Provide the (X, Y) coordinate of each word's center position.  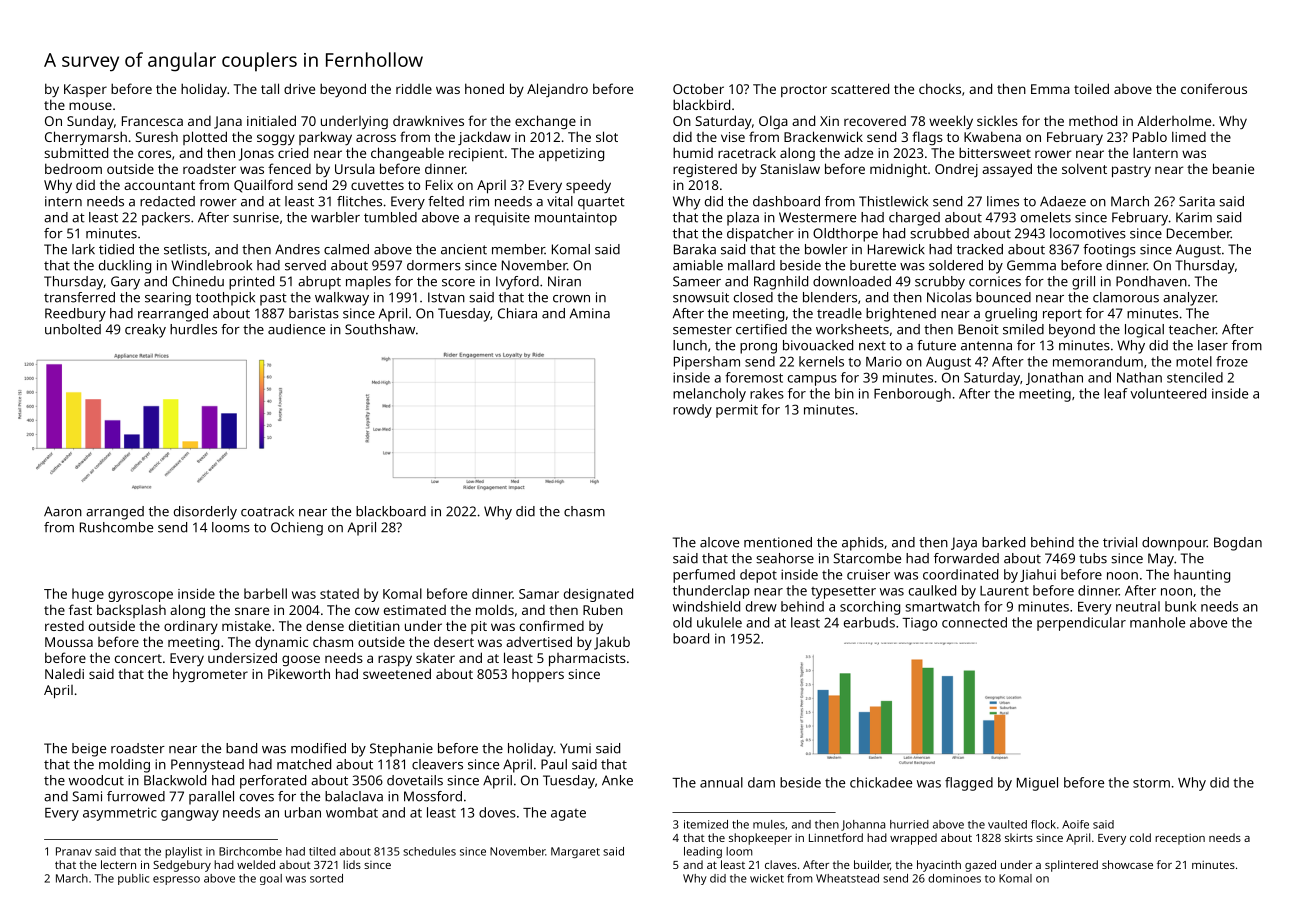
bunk (1180, 606)
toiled (1091, 88)
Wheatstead (847, 878)
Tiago (919, 624)
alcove (719, 542)
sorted (326, 878)
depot (758, 576)
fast (80, 609)
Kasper (85, 90)
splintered (1071, 866)
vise (733, 137)
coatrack (267, 511)
